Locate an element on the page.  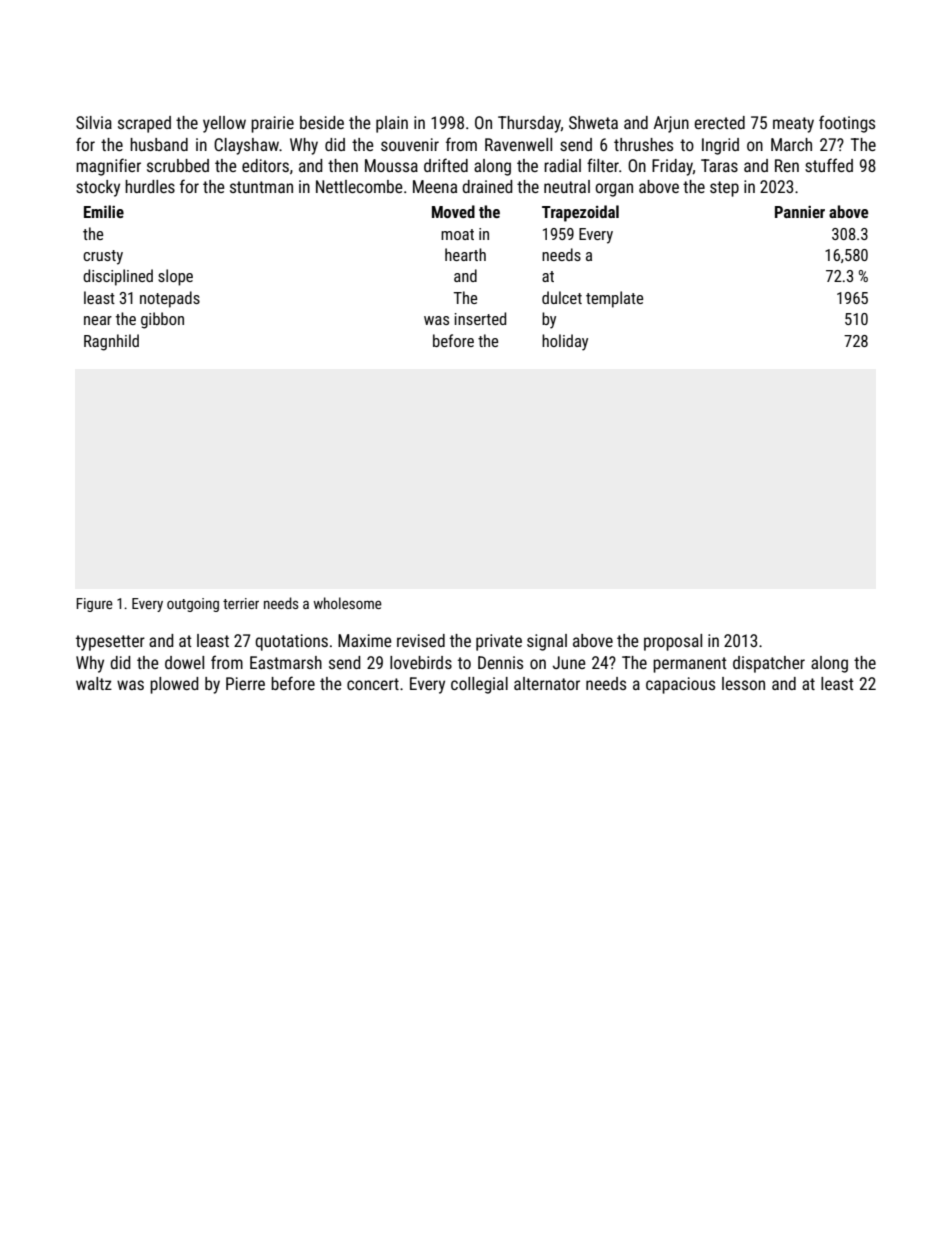
erected is located at coordinates (719, 122).
